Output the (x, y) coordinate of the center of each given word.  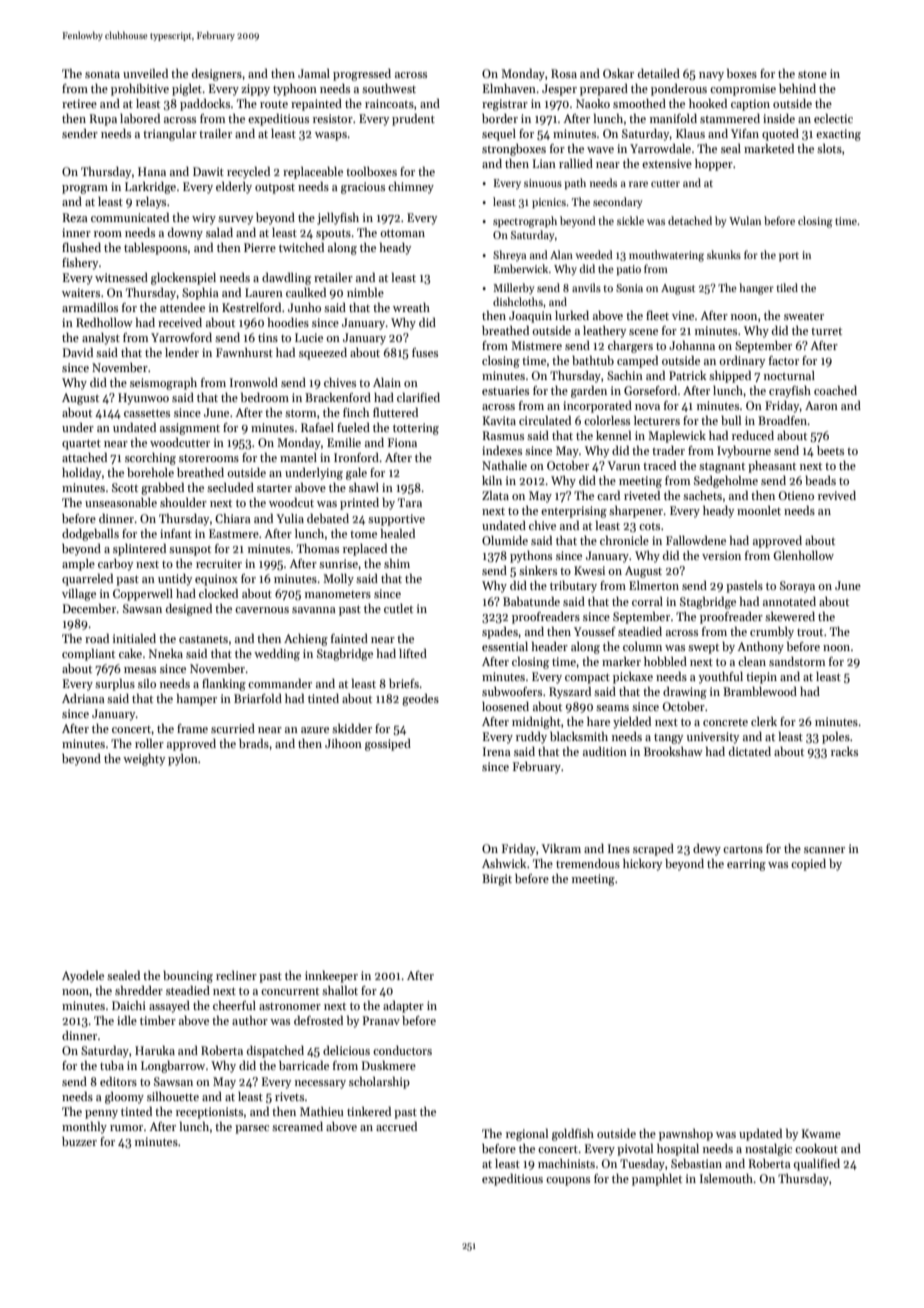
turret (826, 331)
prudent (413, 120)
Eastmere (234, 533)
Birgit (497, 880)
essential (505, 646)
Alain (387, 382)
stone (812, 74)
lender (182, 352)
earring (746, 865)
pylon (183, 760)
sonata (102, 74)
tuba (112, 1065)
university (713, 738)
